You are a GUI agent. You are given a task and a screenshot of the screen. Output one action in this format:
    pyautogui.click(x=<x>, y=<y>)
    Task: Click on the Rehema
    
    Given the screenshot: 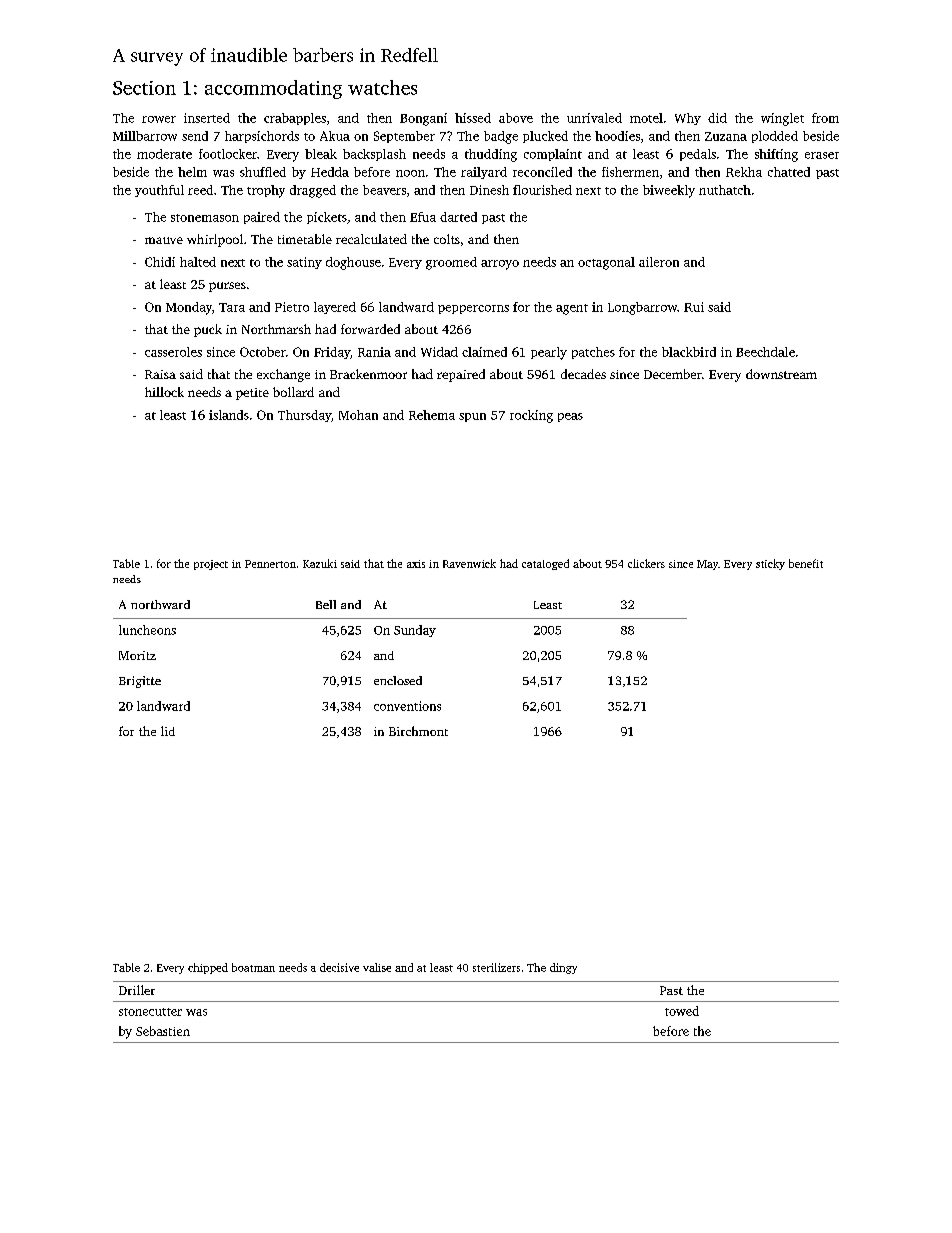 What is the action you would take?
    pyautogui.click(x=432, y=415)
